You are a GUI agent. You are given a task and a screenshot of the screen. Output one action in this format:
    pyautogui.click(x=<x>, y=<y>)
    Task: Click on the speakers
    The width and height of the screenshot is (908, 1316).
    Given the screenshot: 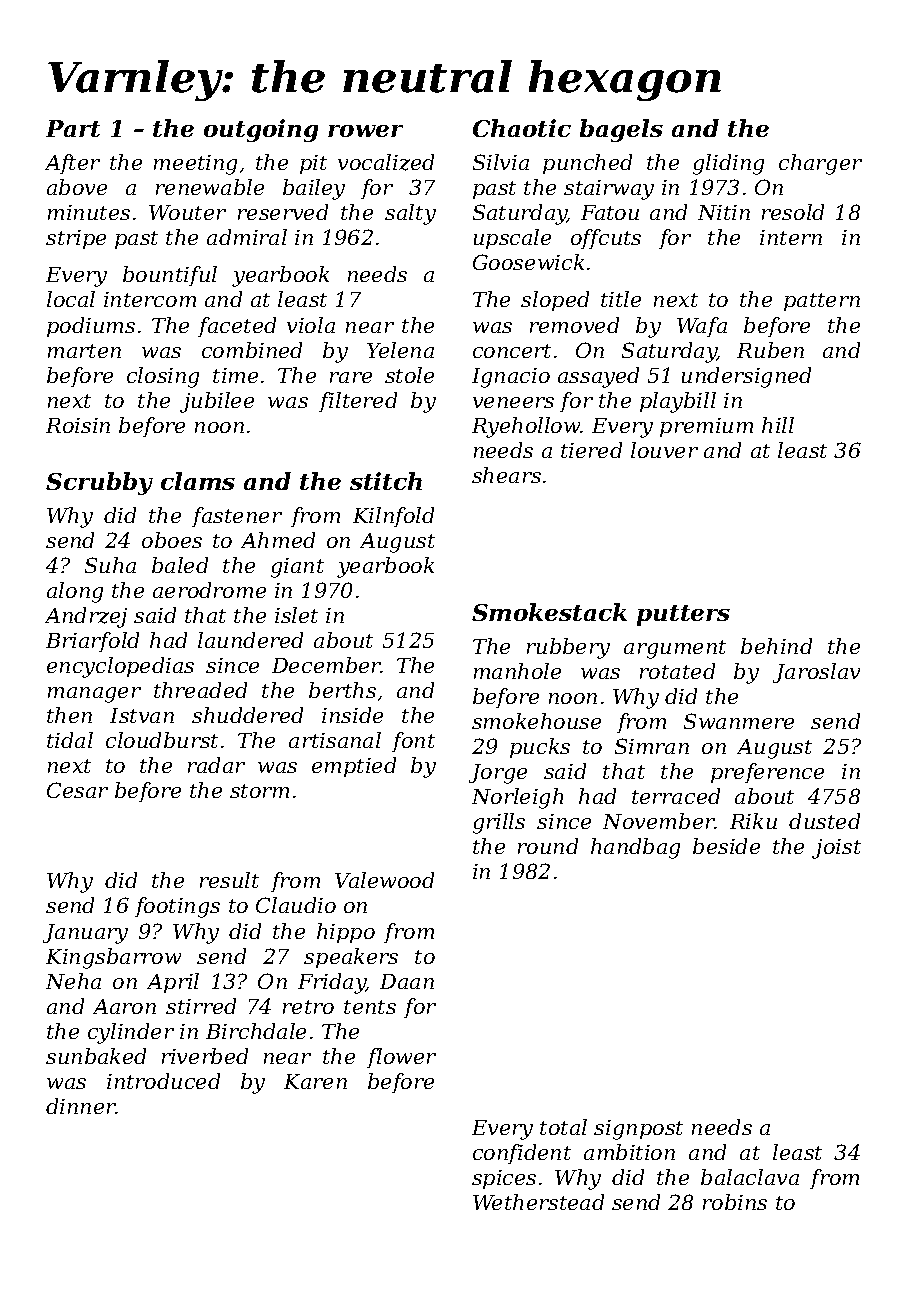 What is the action you would take?
    pyautogui.click(x=351, y=958)
